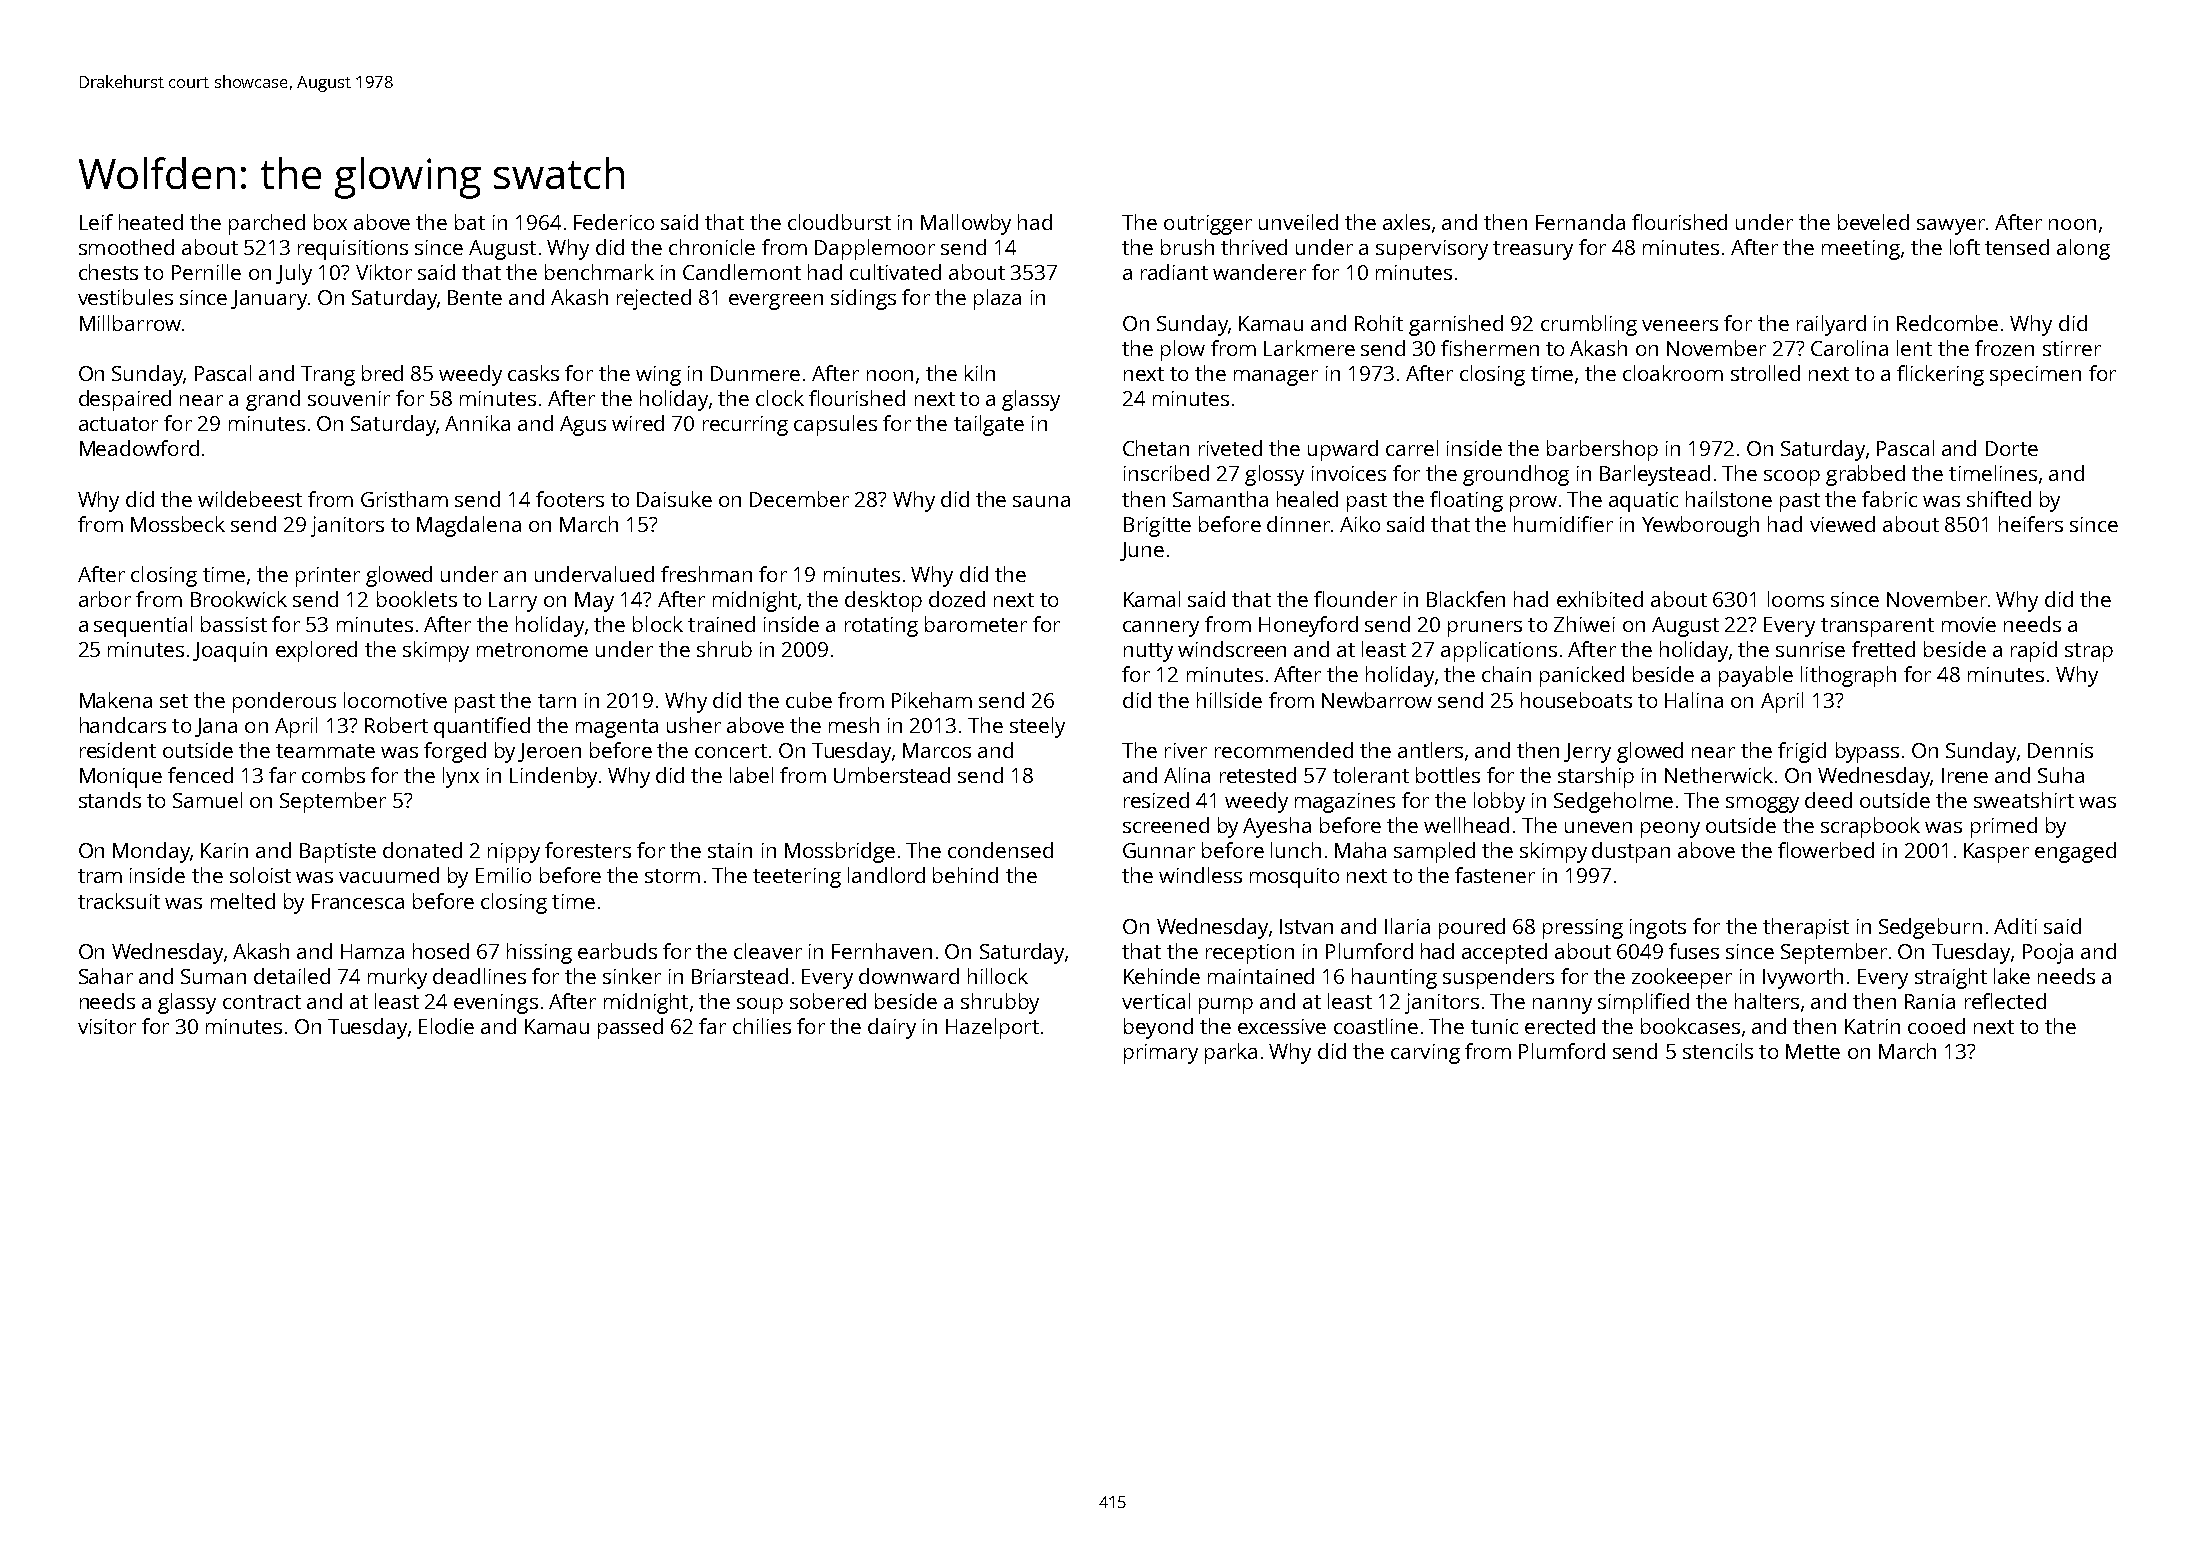  I want to click on Larry, so click(513, 602).
